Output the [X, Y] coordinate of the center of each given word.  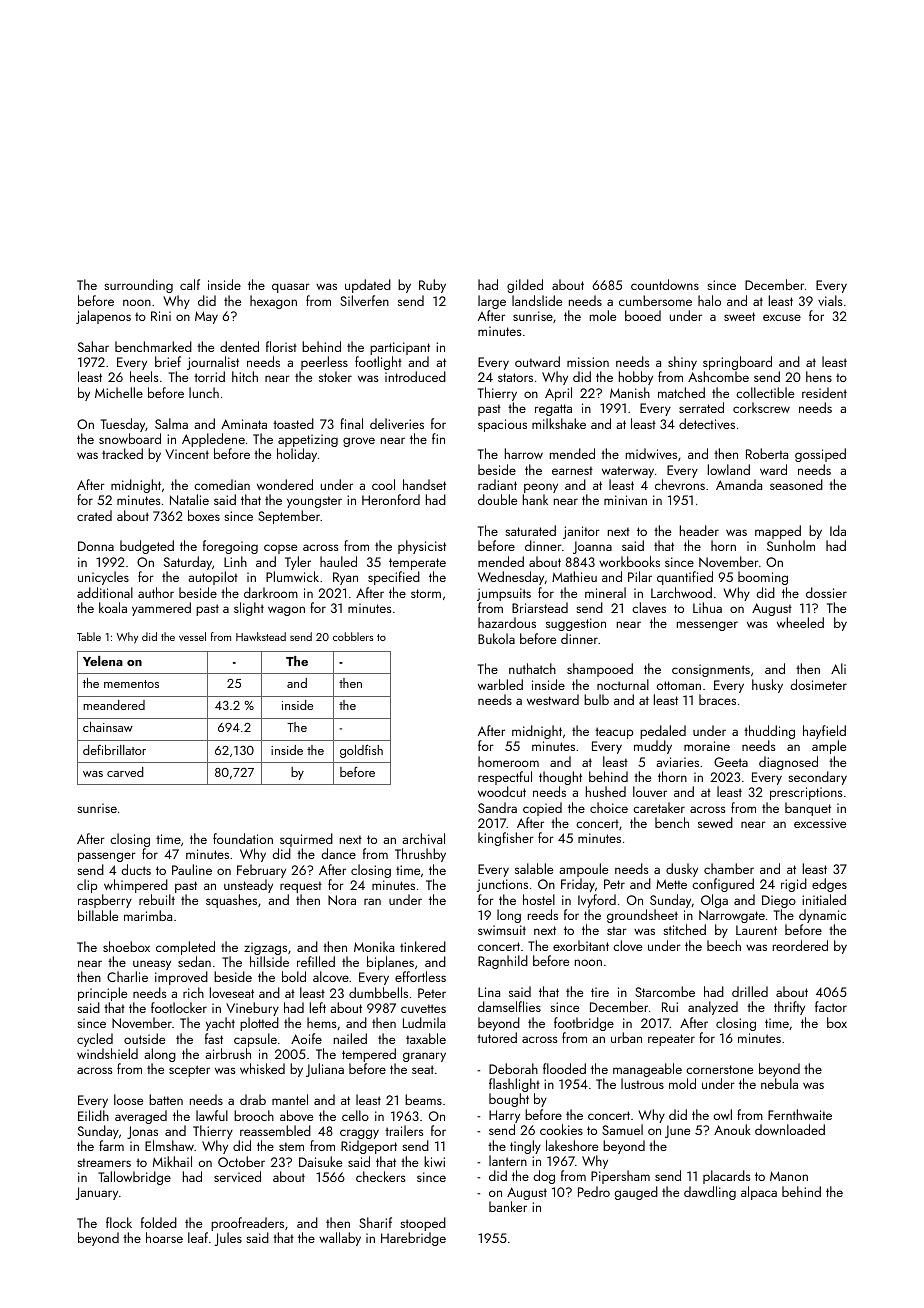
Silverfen [364, 300]
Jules [228, 1239]
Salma [171, 423]
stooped [423, 1224]
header [699, 530]
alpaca [759, 1193]
